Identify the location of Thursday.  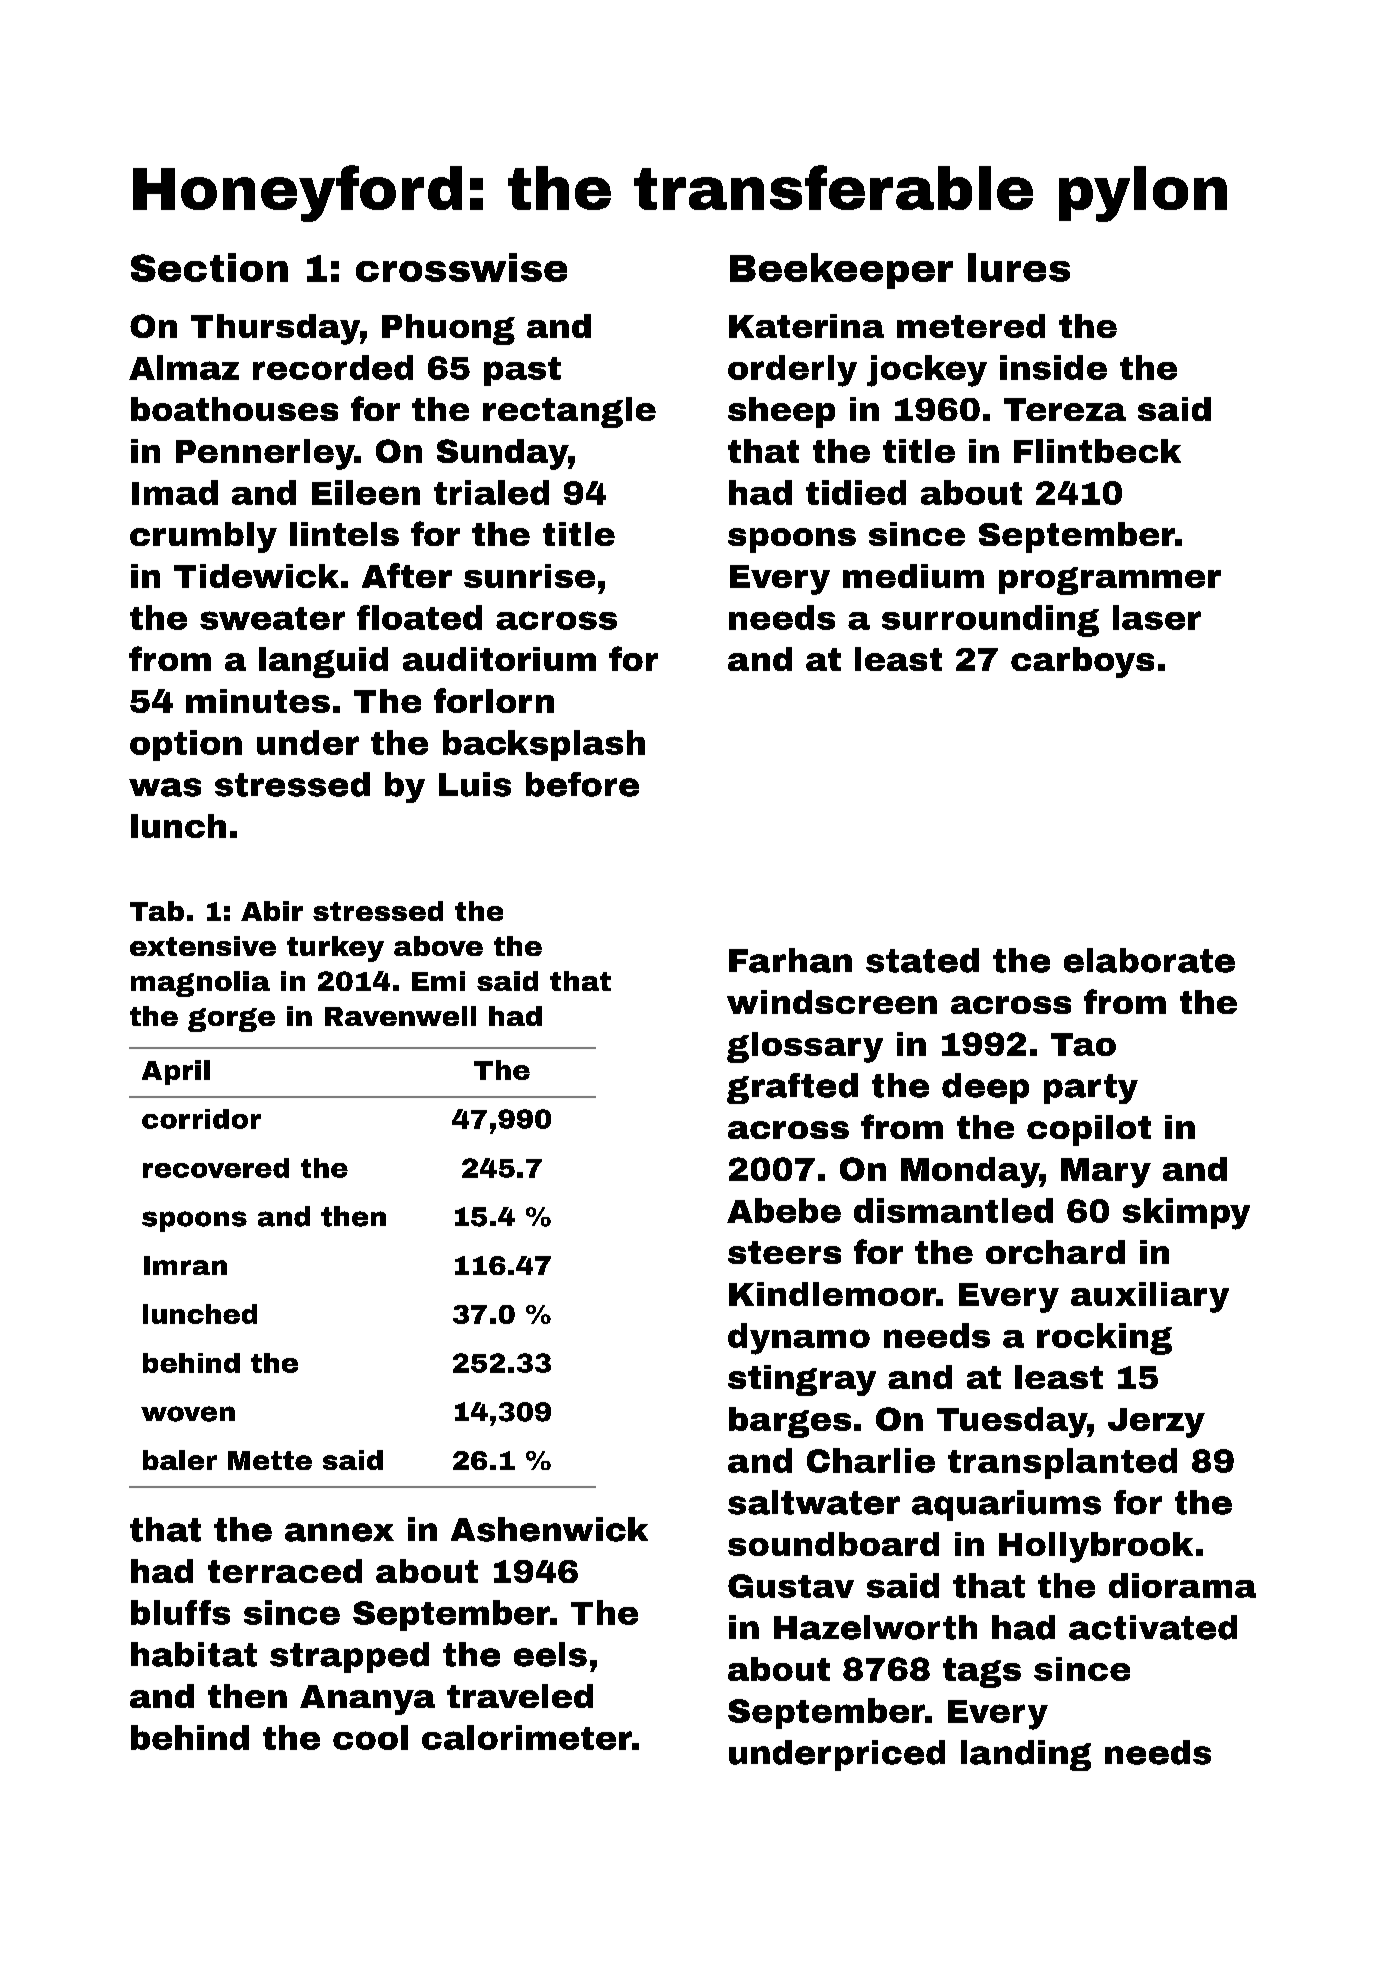
(275, 329).
